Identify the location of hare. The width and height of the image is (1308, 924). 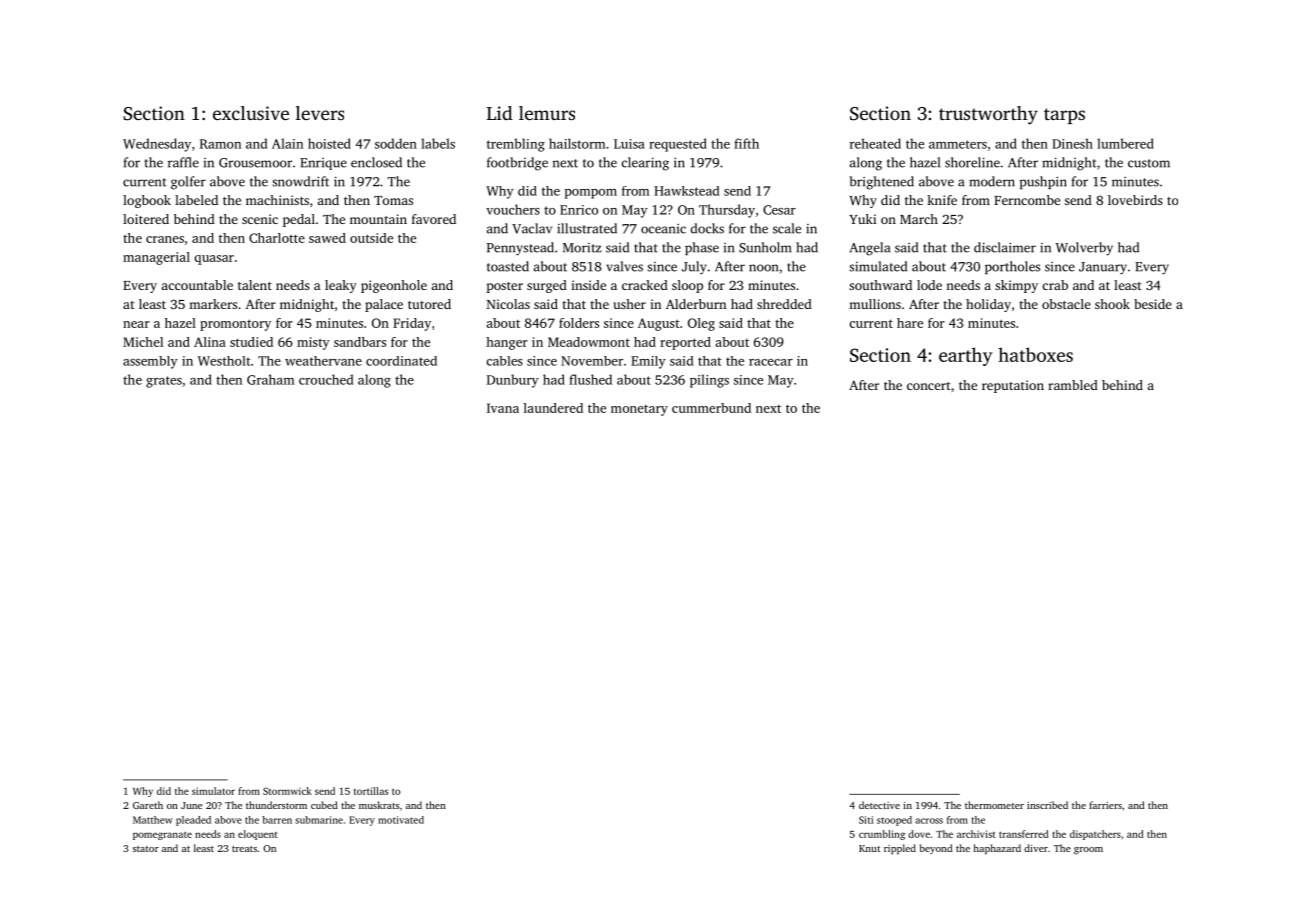
(910, 323).
